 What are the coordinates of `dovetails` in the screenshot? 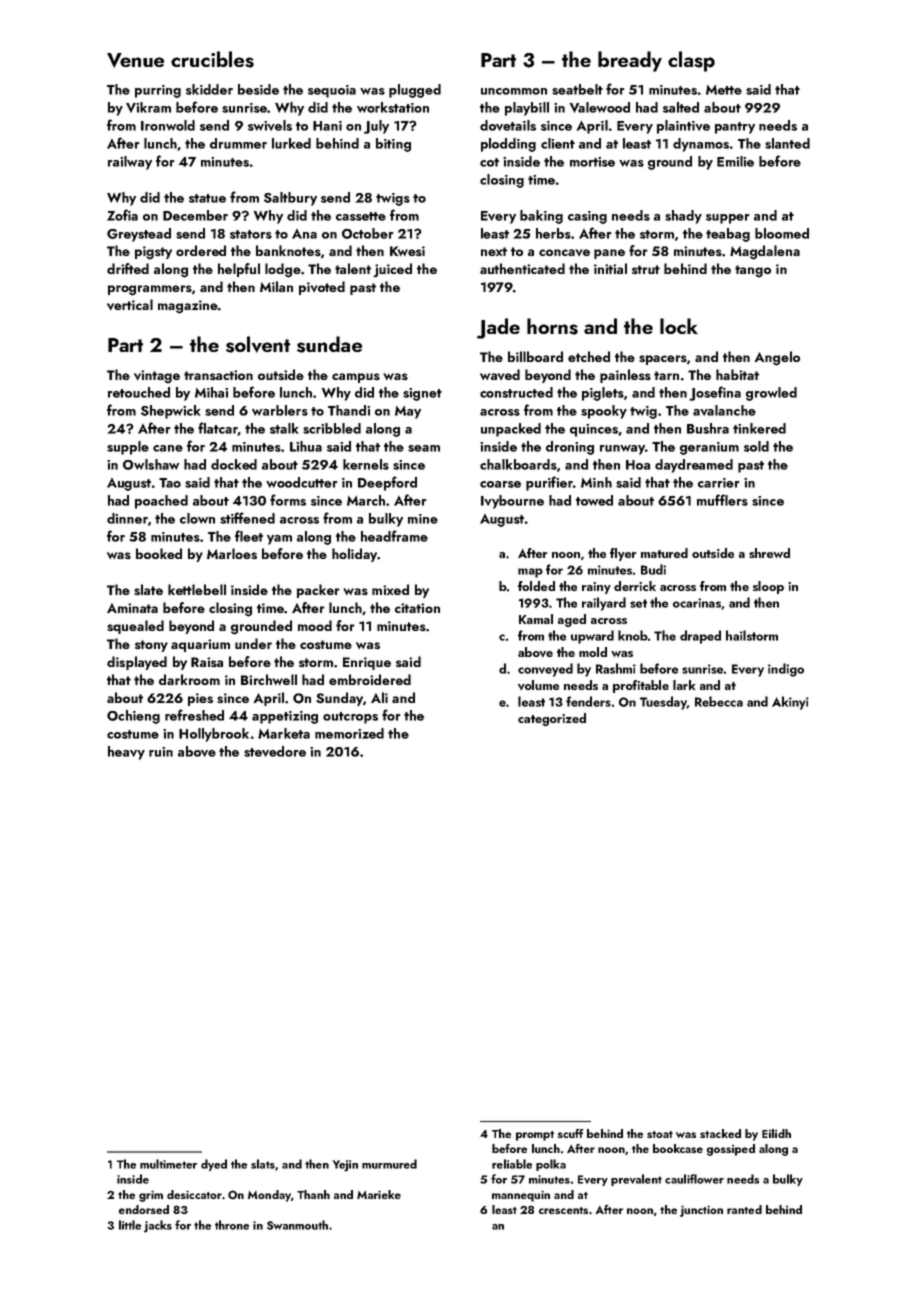 It's located at (508, 125).
